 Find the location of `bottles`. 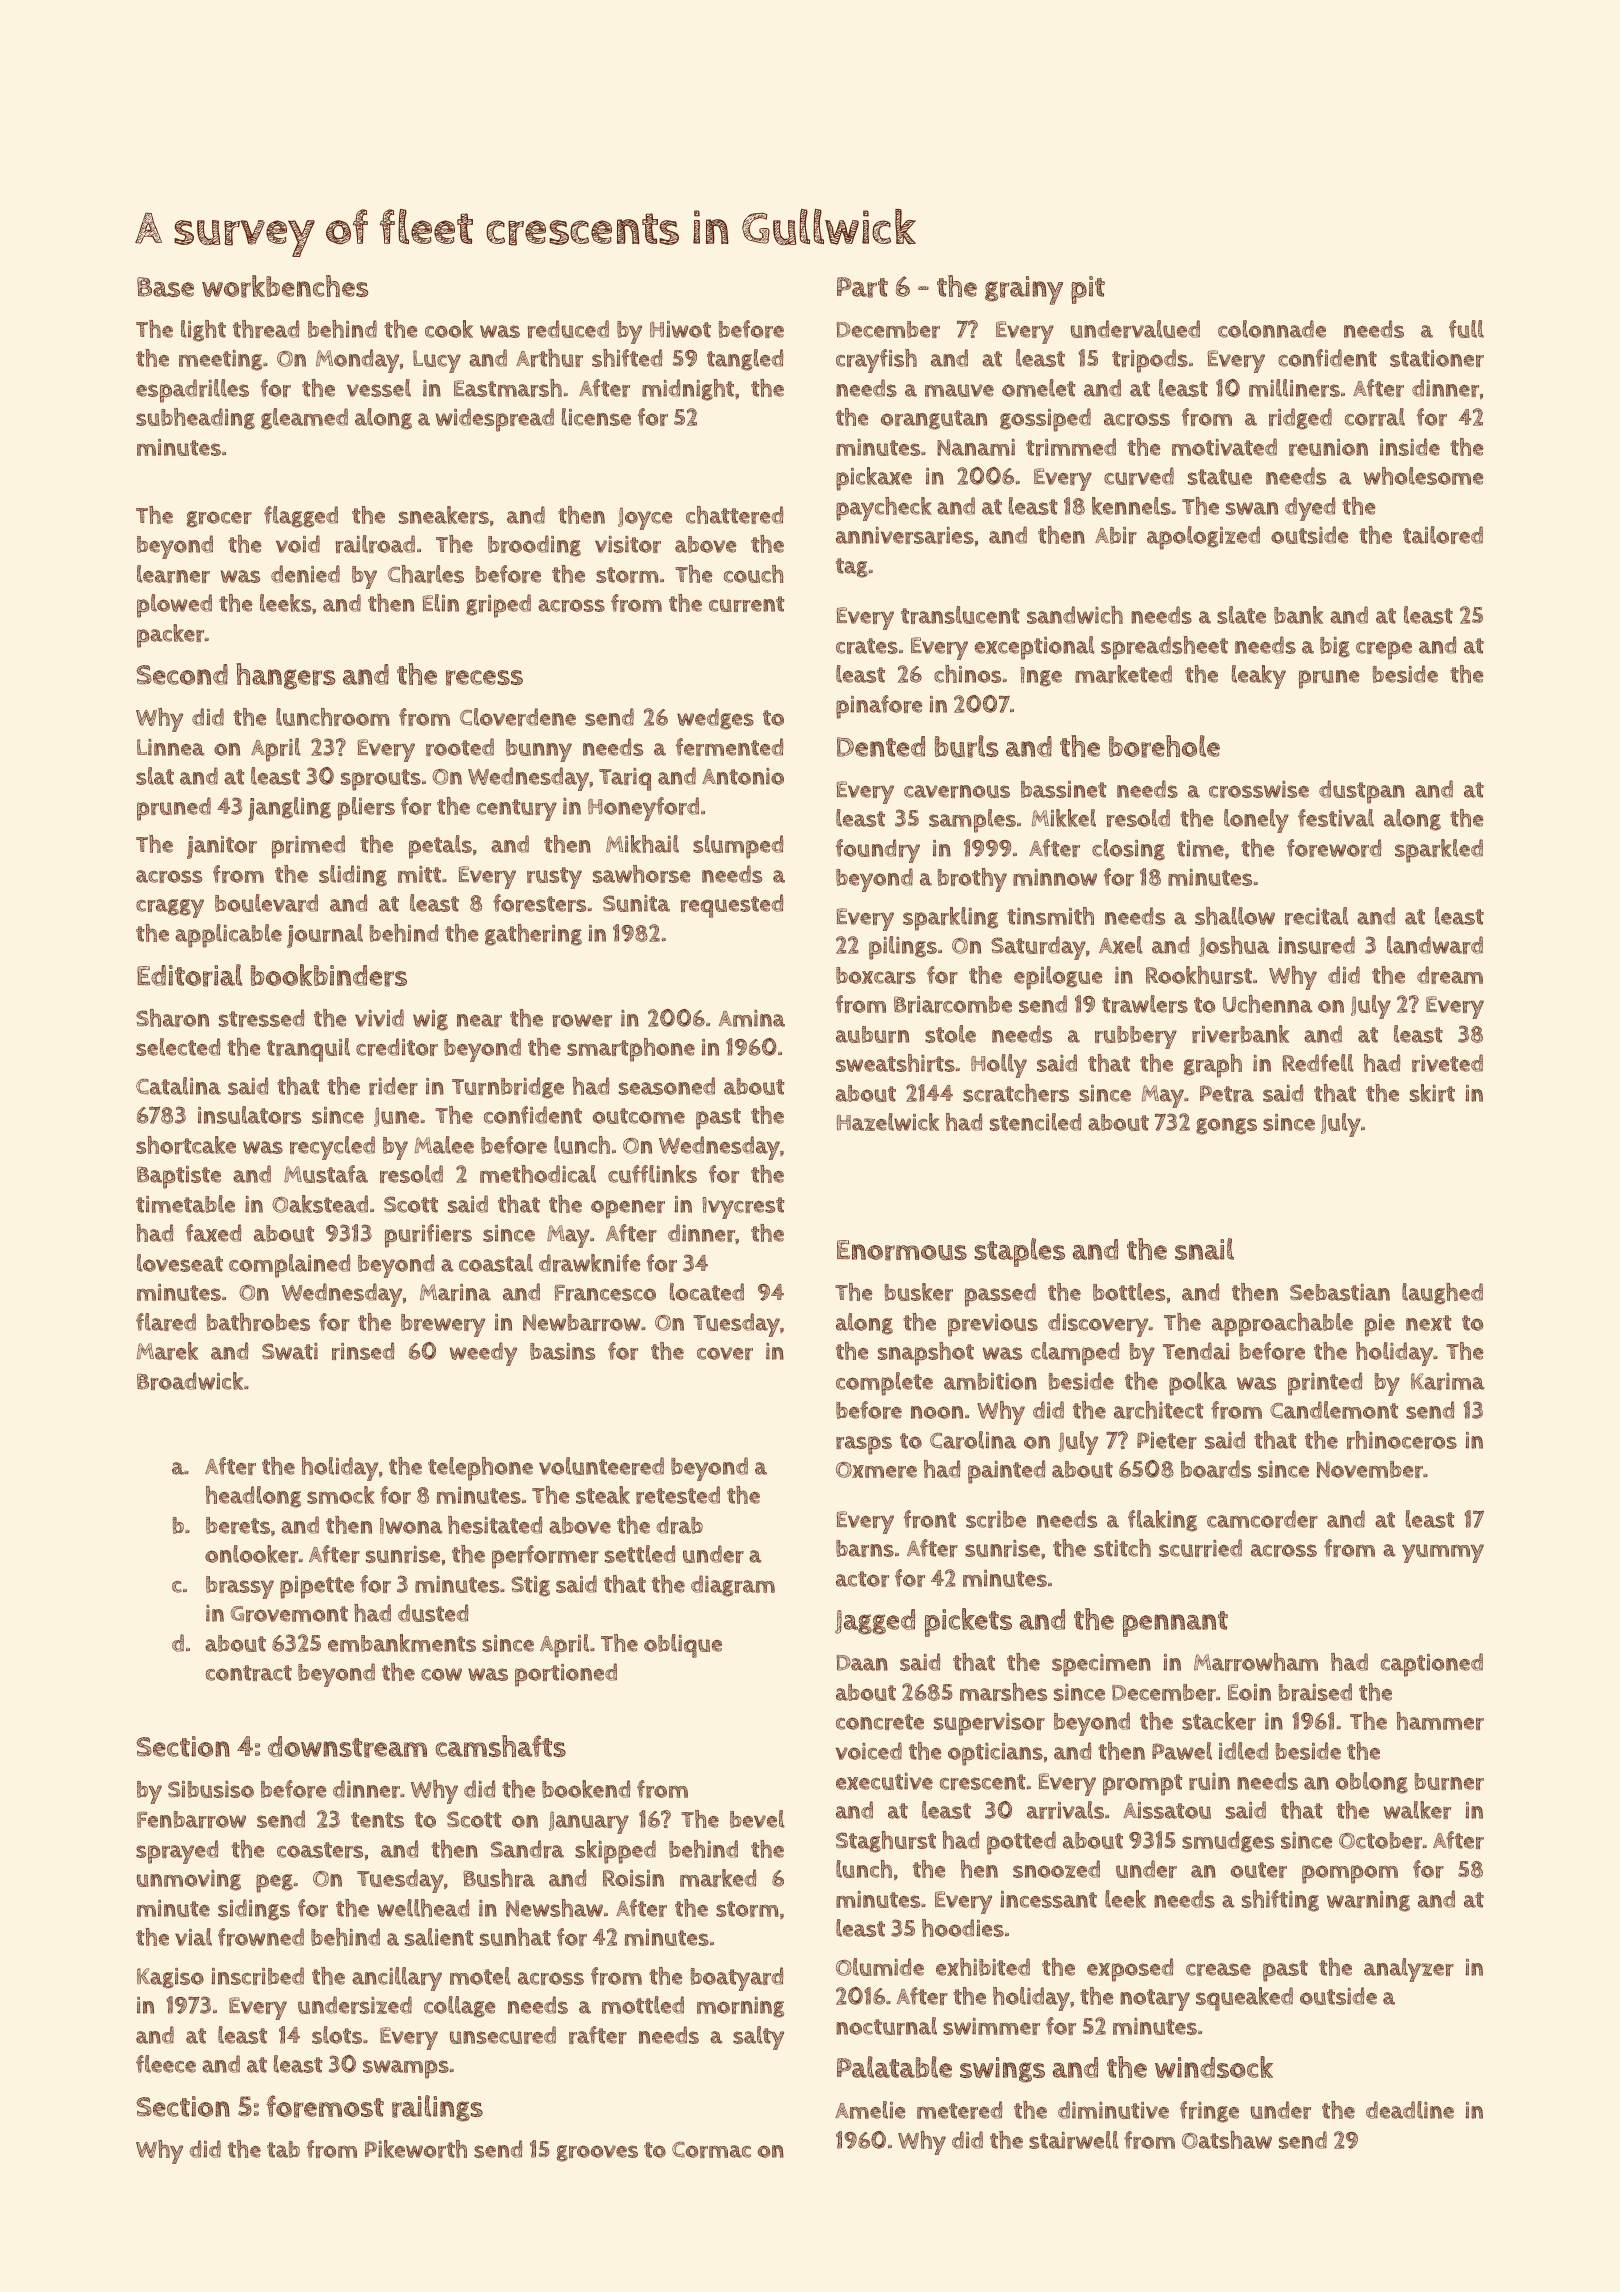

bottles is located at coordinates (1129, 1292).
